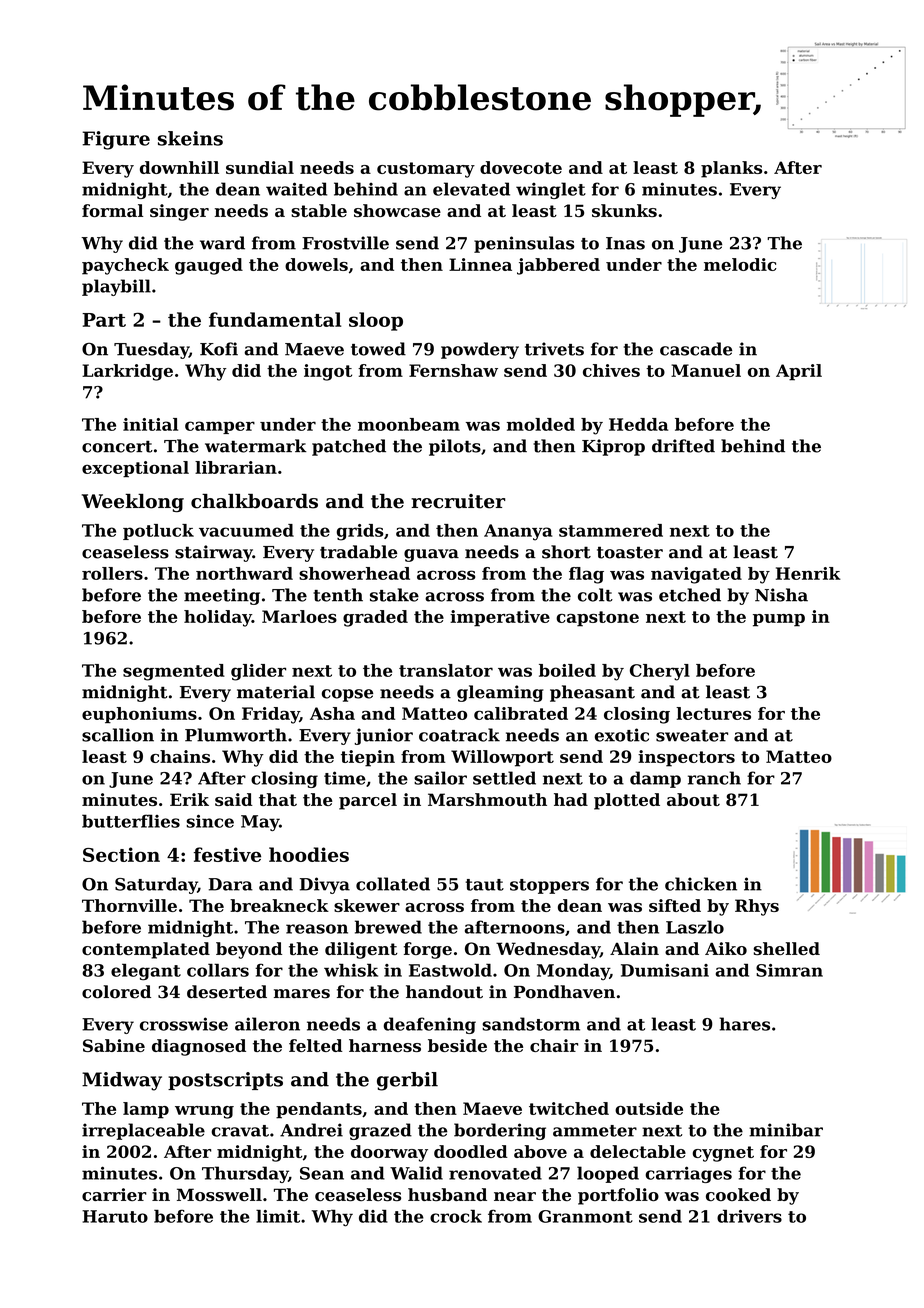  Describe the element at coordinates (696, 575) in the page. I see `navigated` at that location.
